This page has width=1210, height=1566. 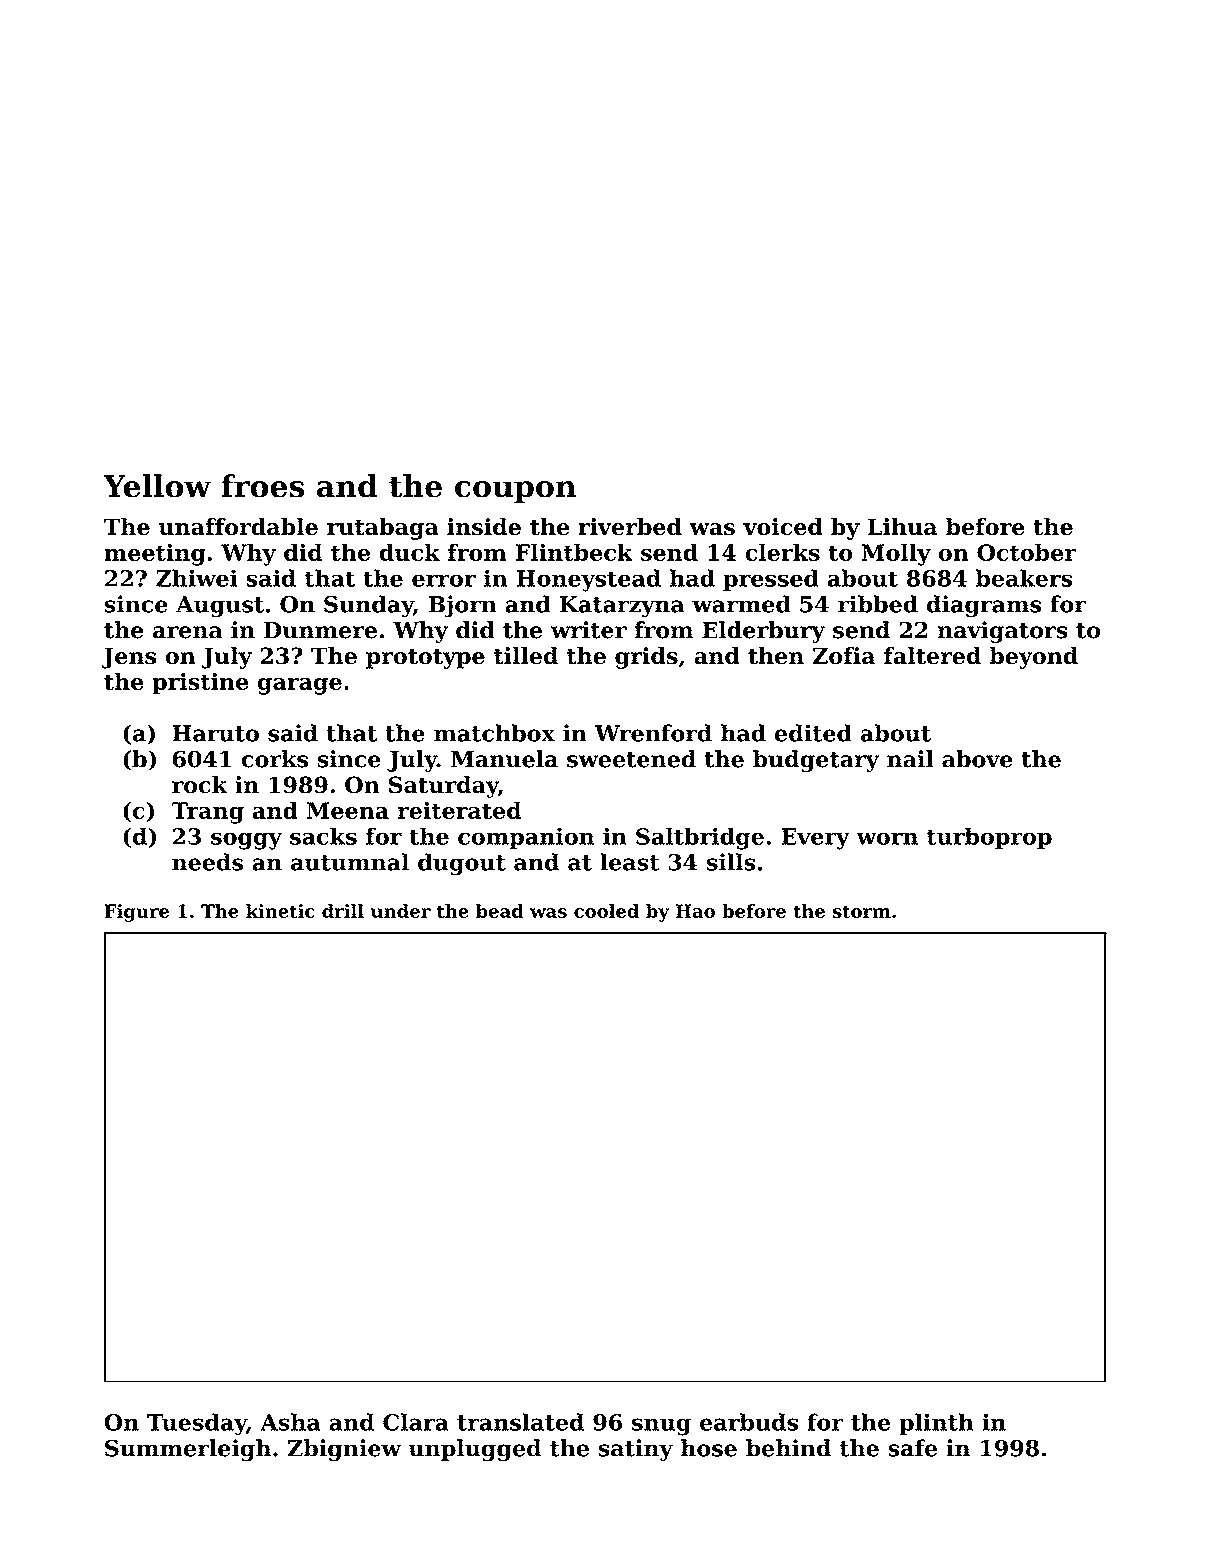 I want to click on diagrams, so click(x=984, y=606).
